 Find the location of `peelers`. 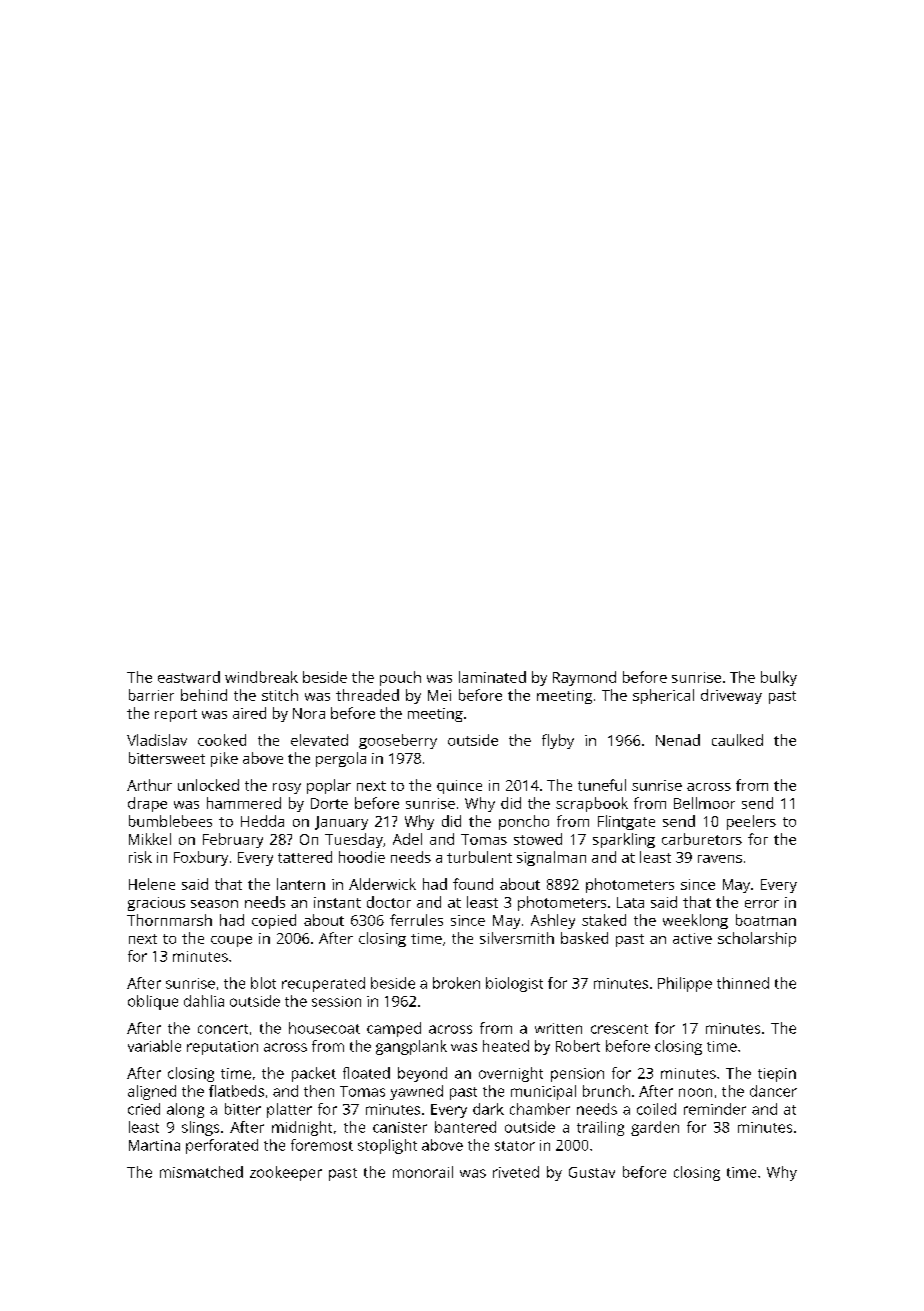

peelers is located at coordinates (751, 822).
